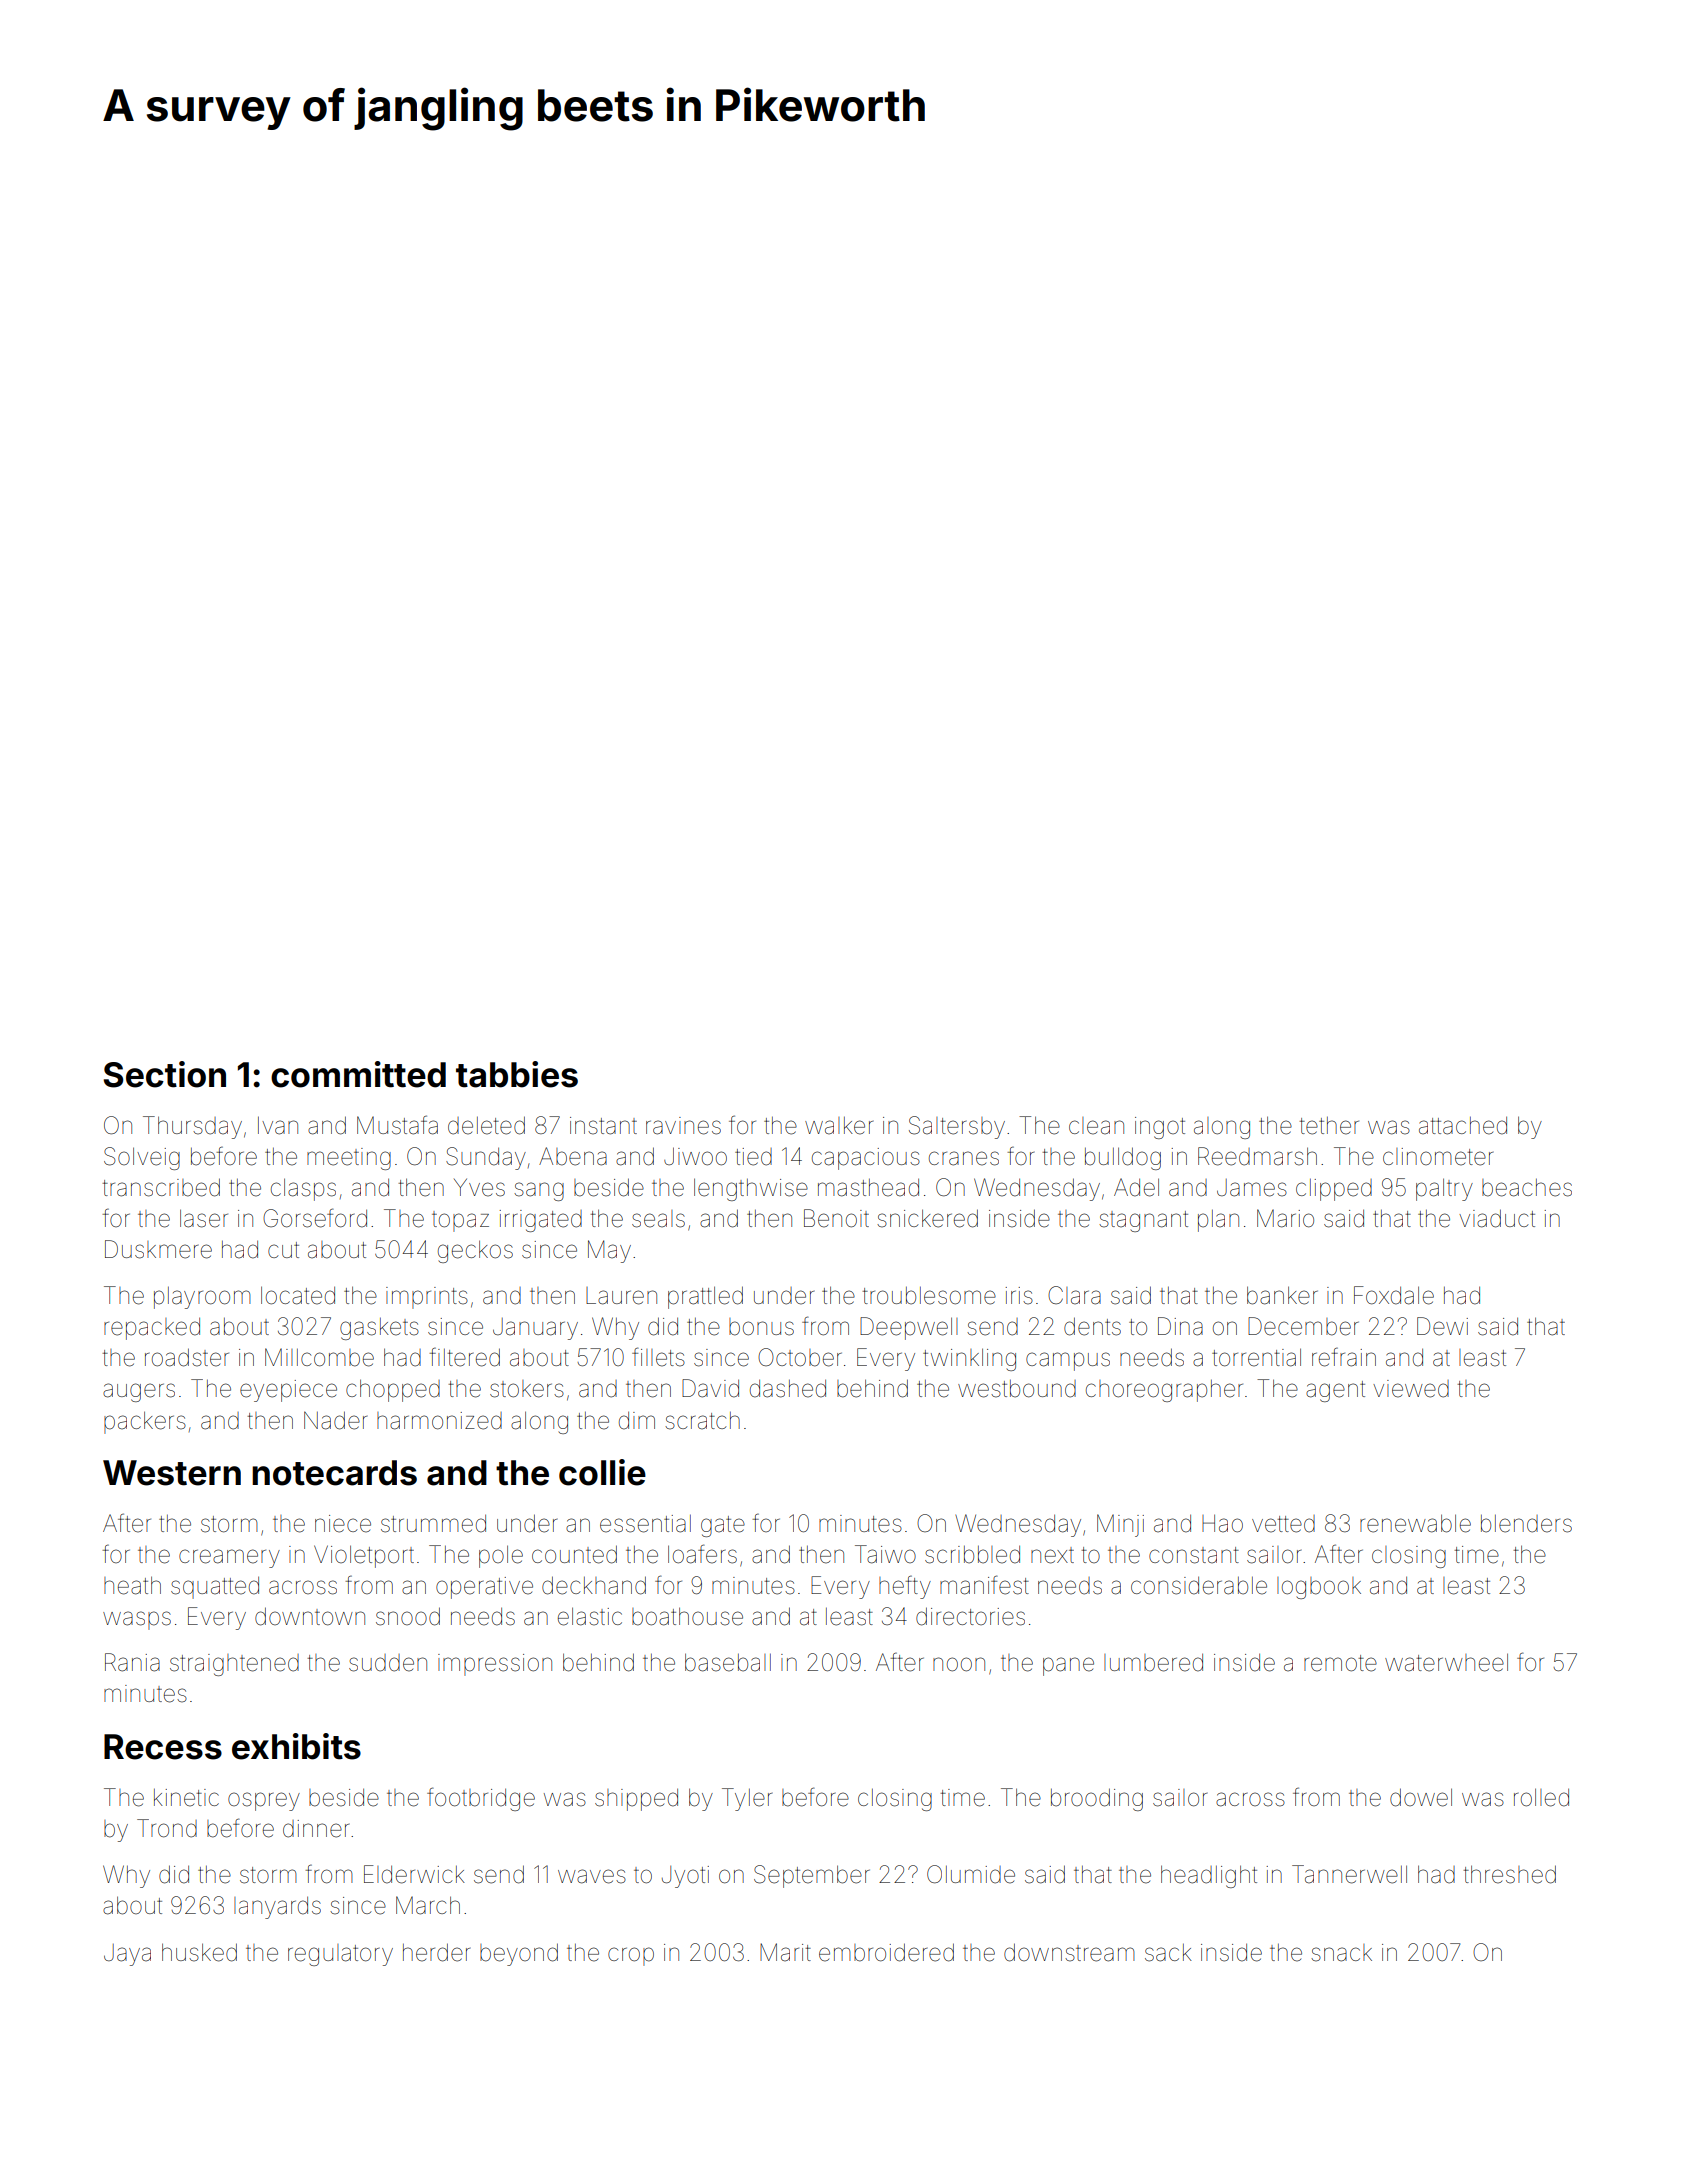  I want to click on packers, so click(145, 1422).
